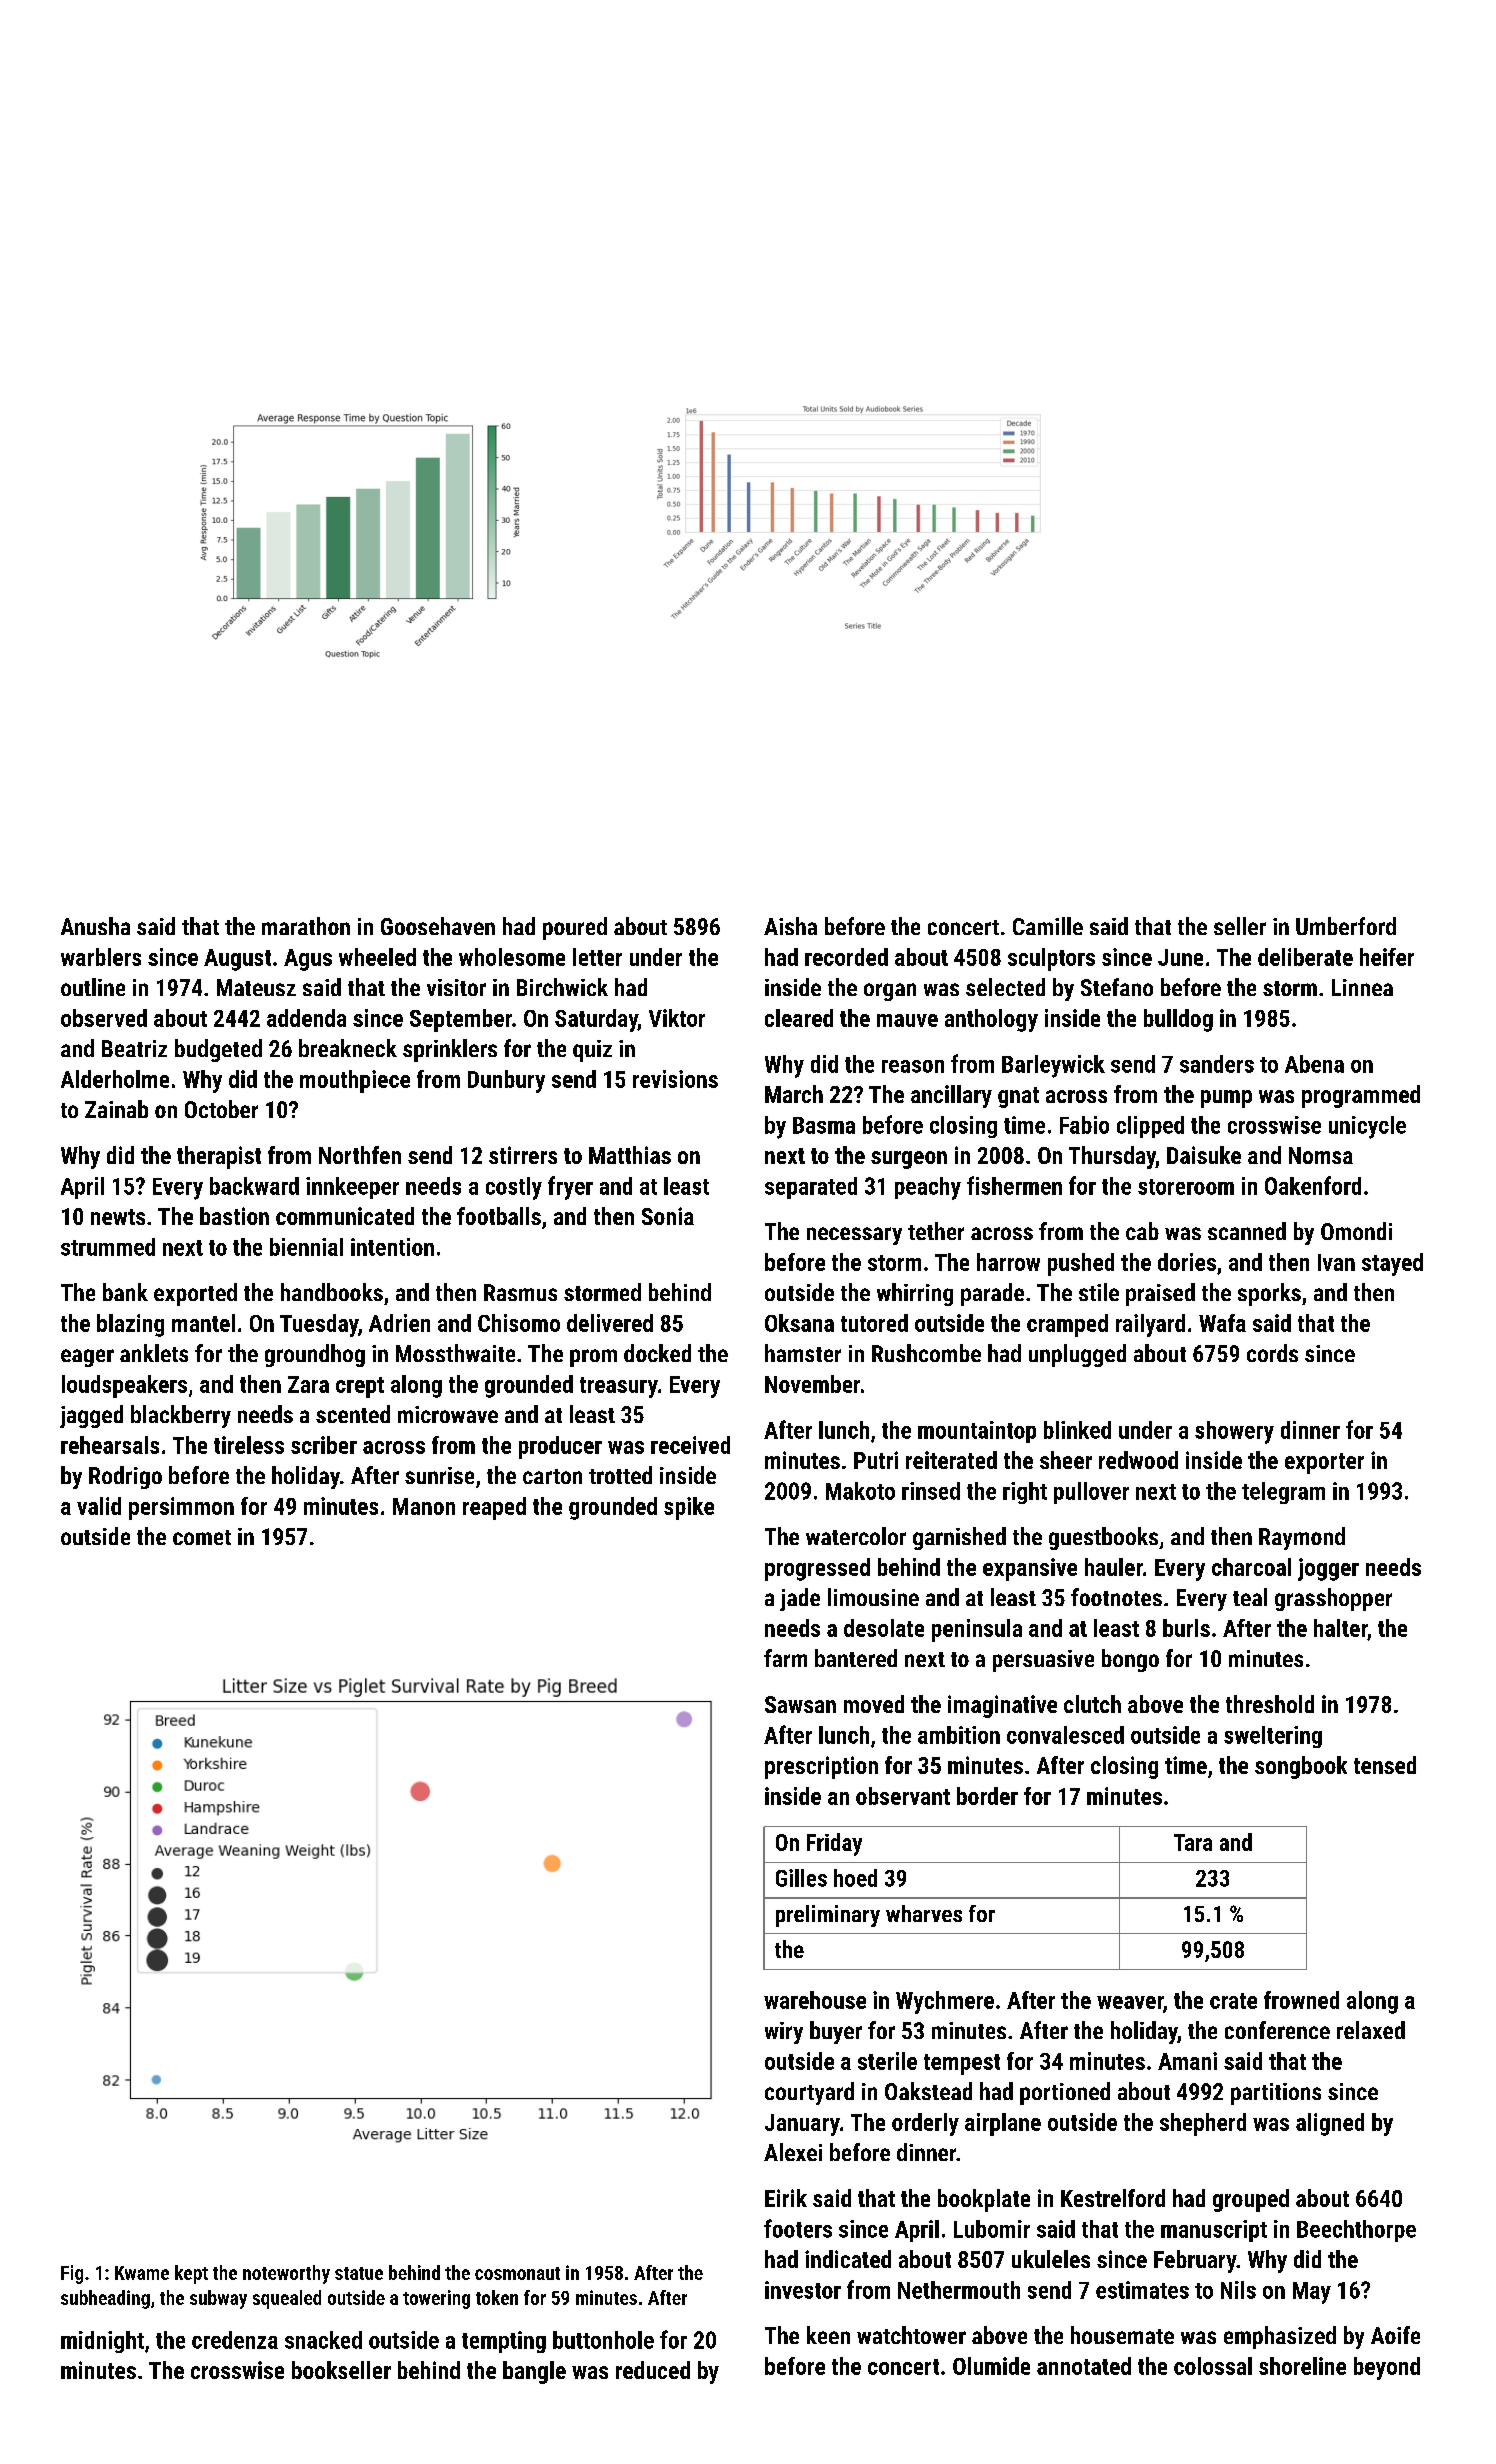 The width and height of the screenshot is (1496, 2464). What do you see at coordinates (142, 2273) in the screenshot?
I see `Kwame` at bounding box center [142, 2273].
